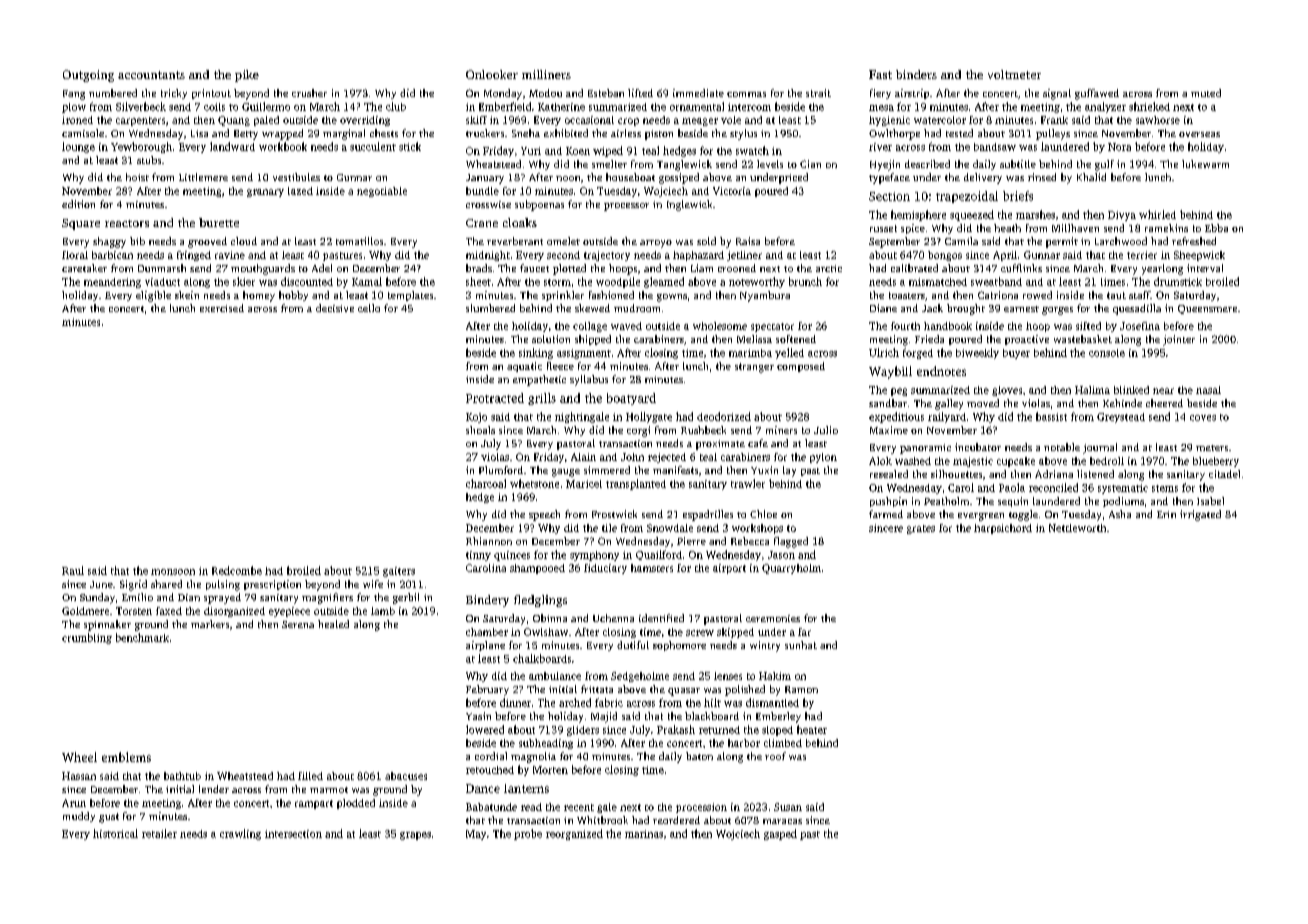 This screenshot has width=1308, height=924. What do you see at coordinates (79, 776) in the screenshot?
I see `Hassan` at bounding box center [79, 776].
